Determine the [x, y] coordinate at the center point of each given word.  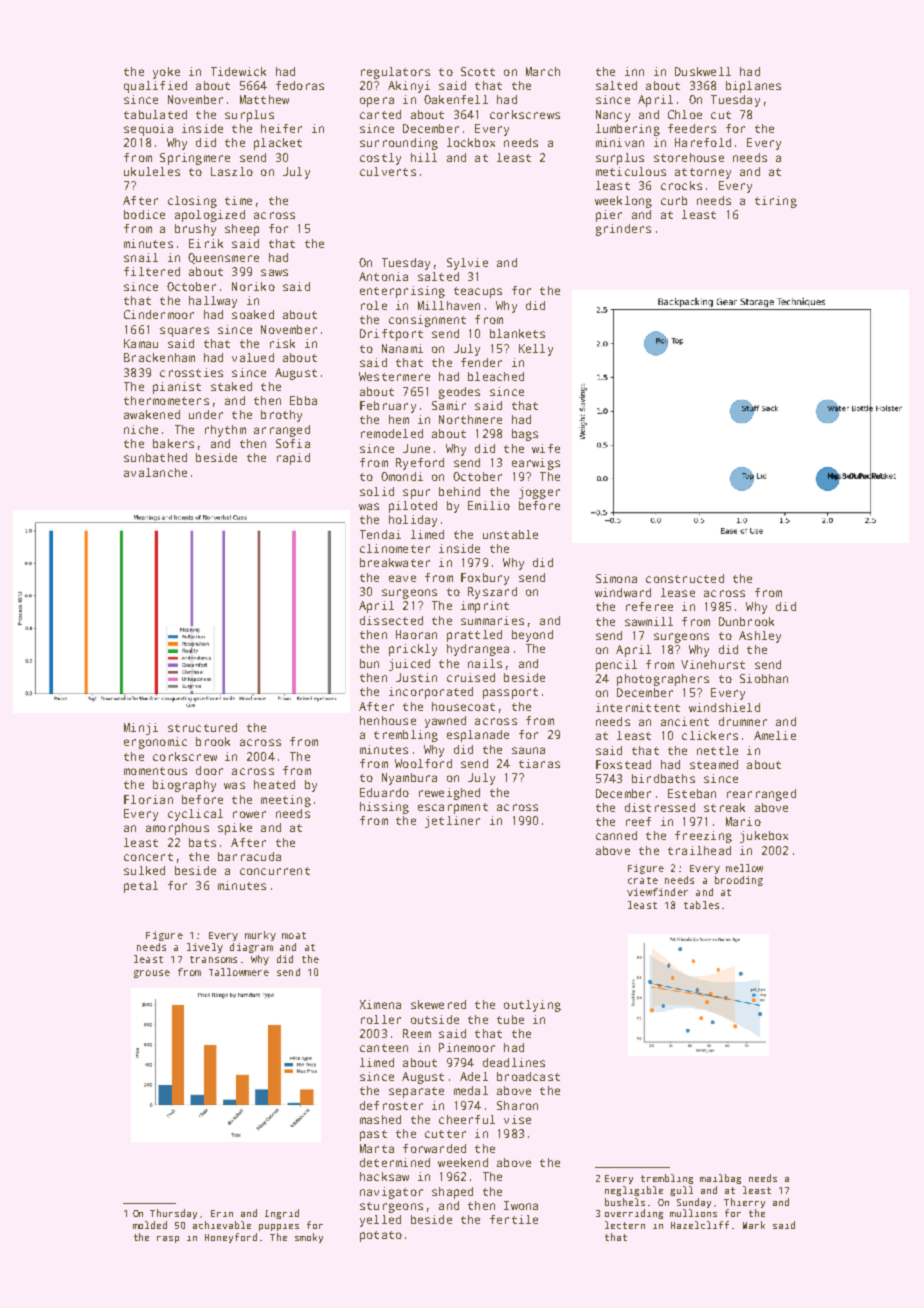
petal [141, 887]
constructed [685, 578]
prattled [474, 636]
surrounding [399, 144]
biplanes [753, 87]
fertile [514, 1219]
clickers [710, 735]
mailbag [720, 1179]
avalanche [155, 472]
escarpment [453, 808]
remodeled [392, 433]
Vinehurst [713, 664]
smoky [309, 1238]
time [238, 200]
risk [282, 343]
